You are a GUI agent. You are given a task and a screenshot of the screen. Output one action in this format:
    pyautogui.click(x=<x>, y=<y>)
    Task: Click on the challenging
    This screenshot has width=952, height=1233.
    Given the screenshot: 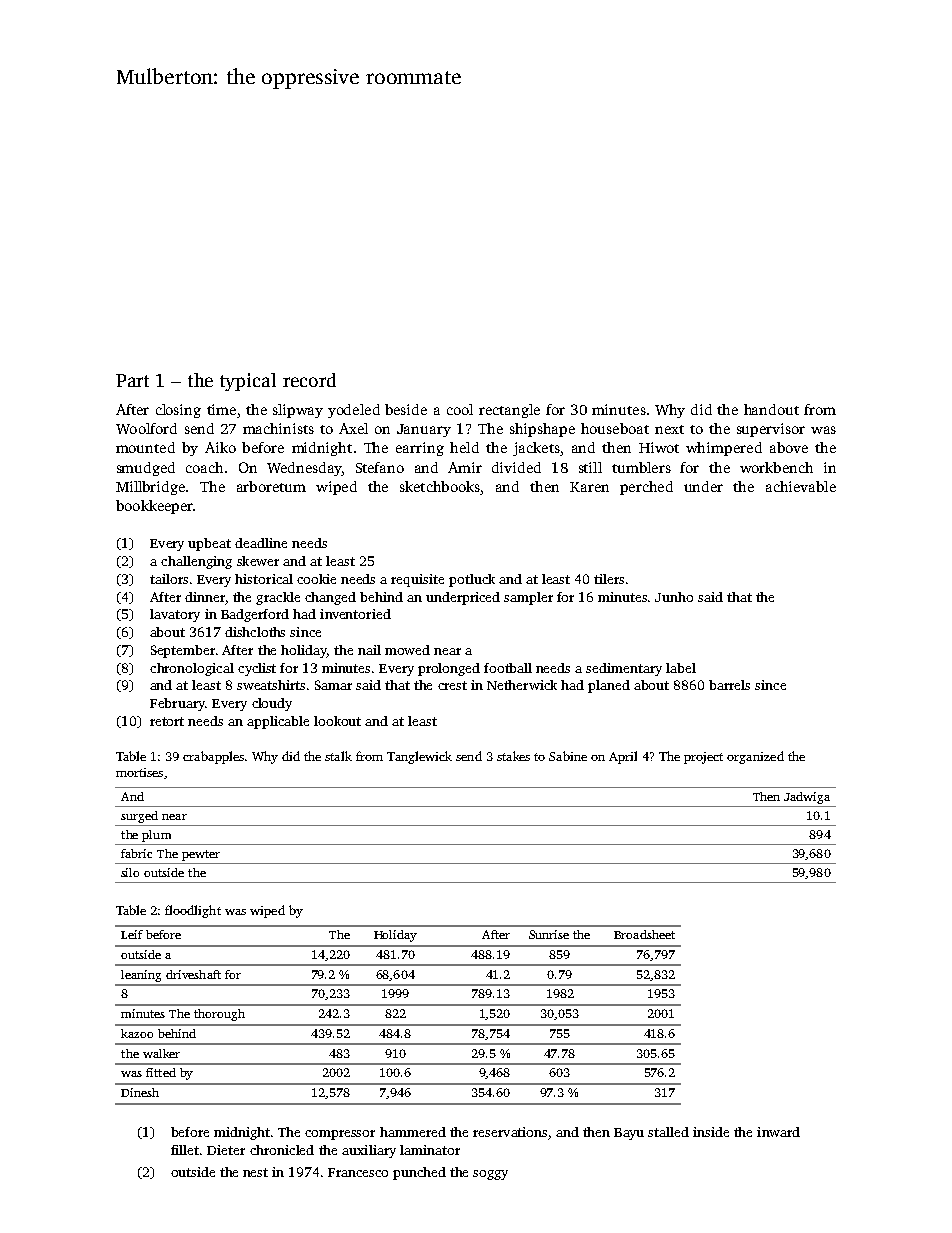 What is the action you would take?
    pyautogui.click(x=196, y=562)
